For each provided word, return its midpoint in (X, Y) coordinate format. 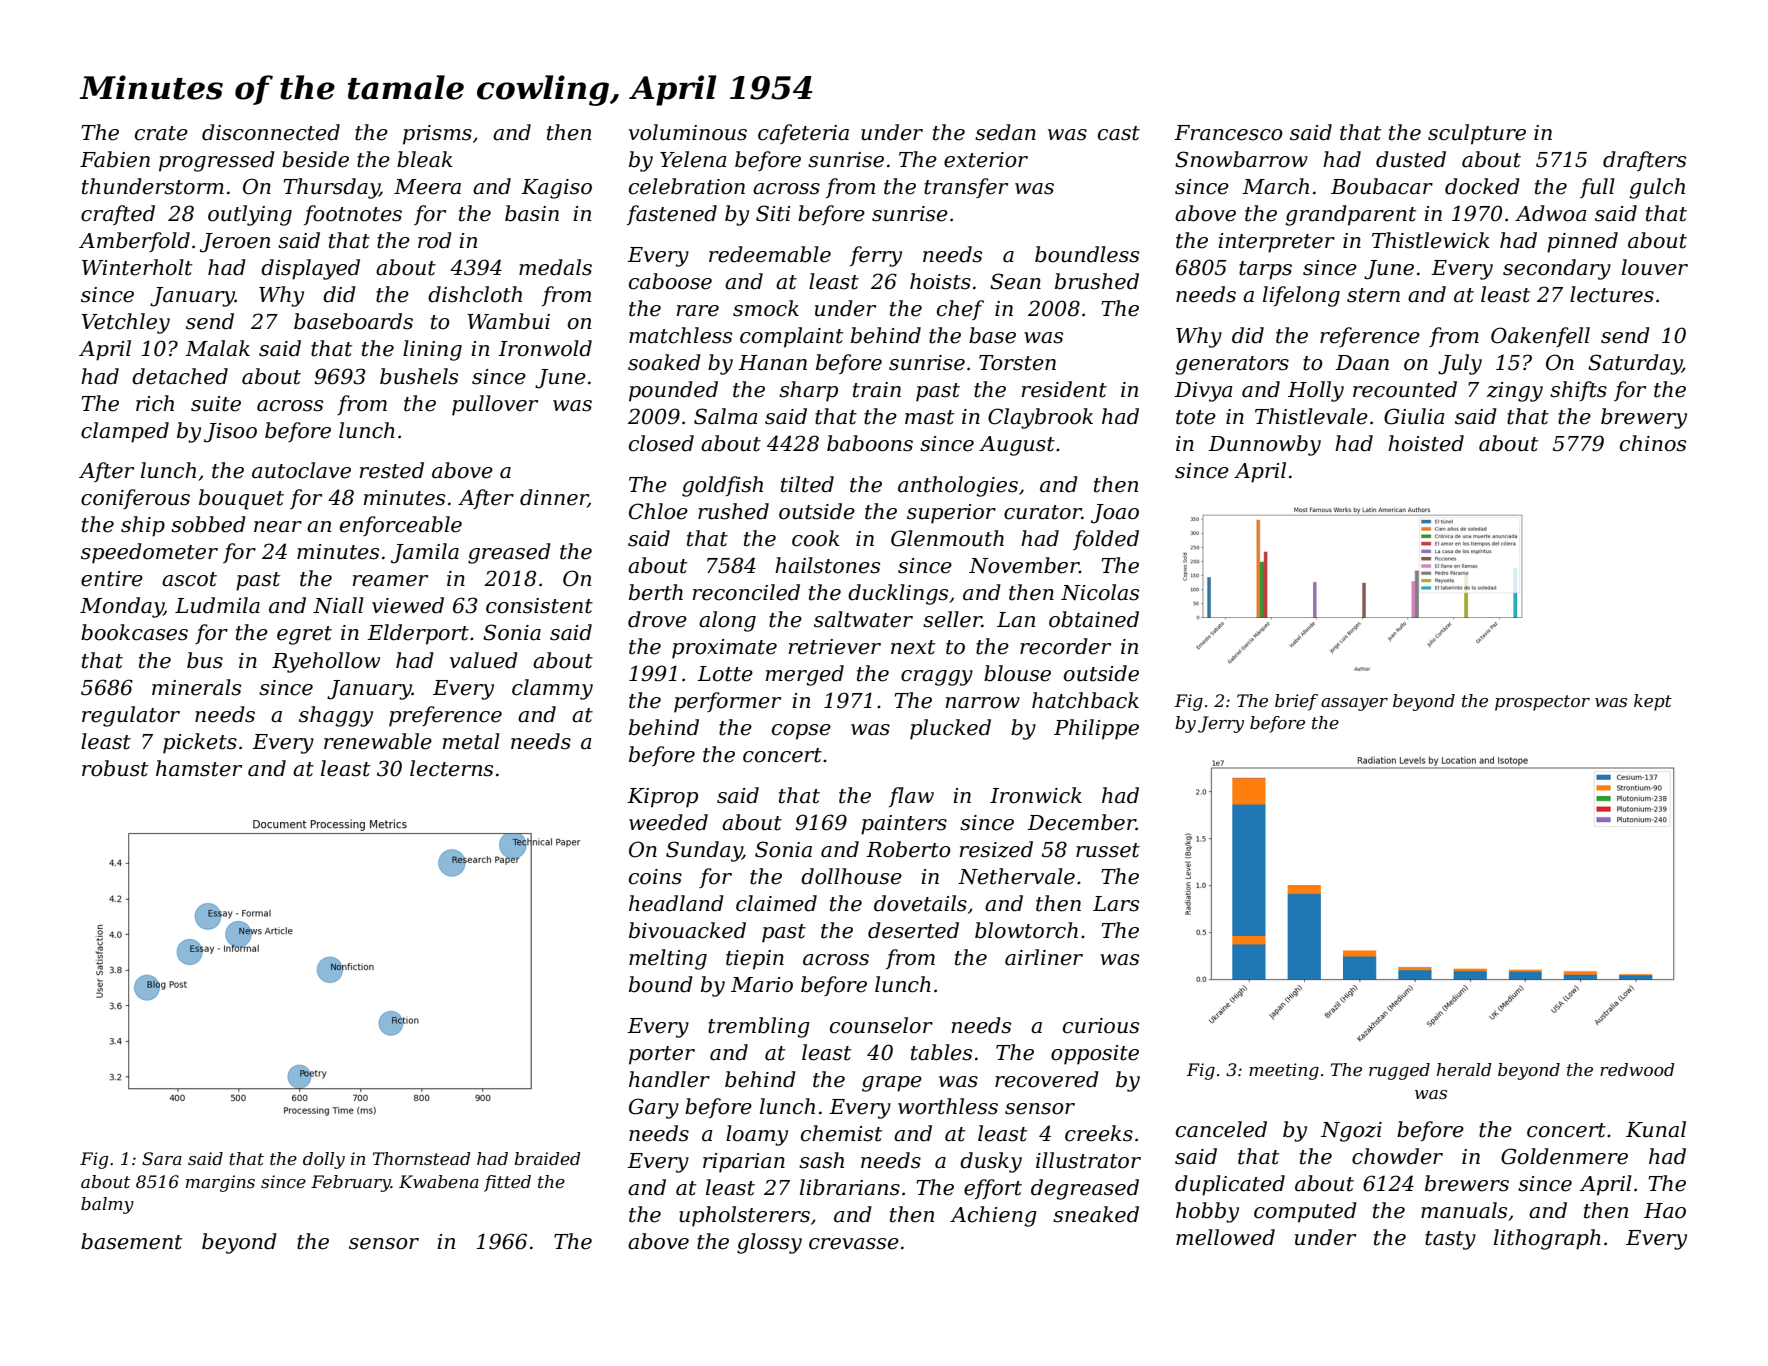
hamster (199, 768)
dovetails (920, 903)
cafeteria (803, 134)
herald (1464, 1070)
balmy (107, 1205)
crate (161, 133)
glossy (769, 1243)
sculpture (1477, 134)
